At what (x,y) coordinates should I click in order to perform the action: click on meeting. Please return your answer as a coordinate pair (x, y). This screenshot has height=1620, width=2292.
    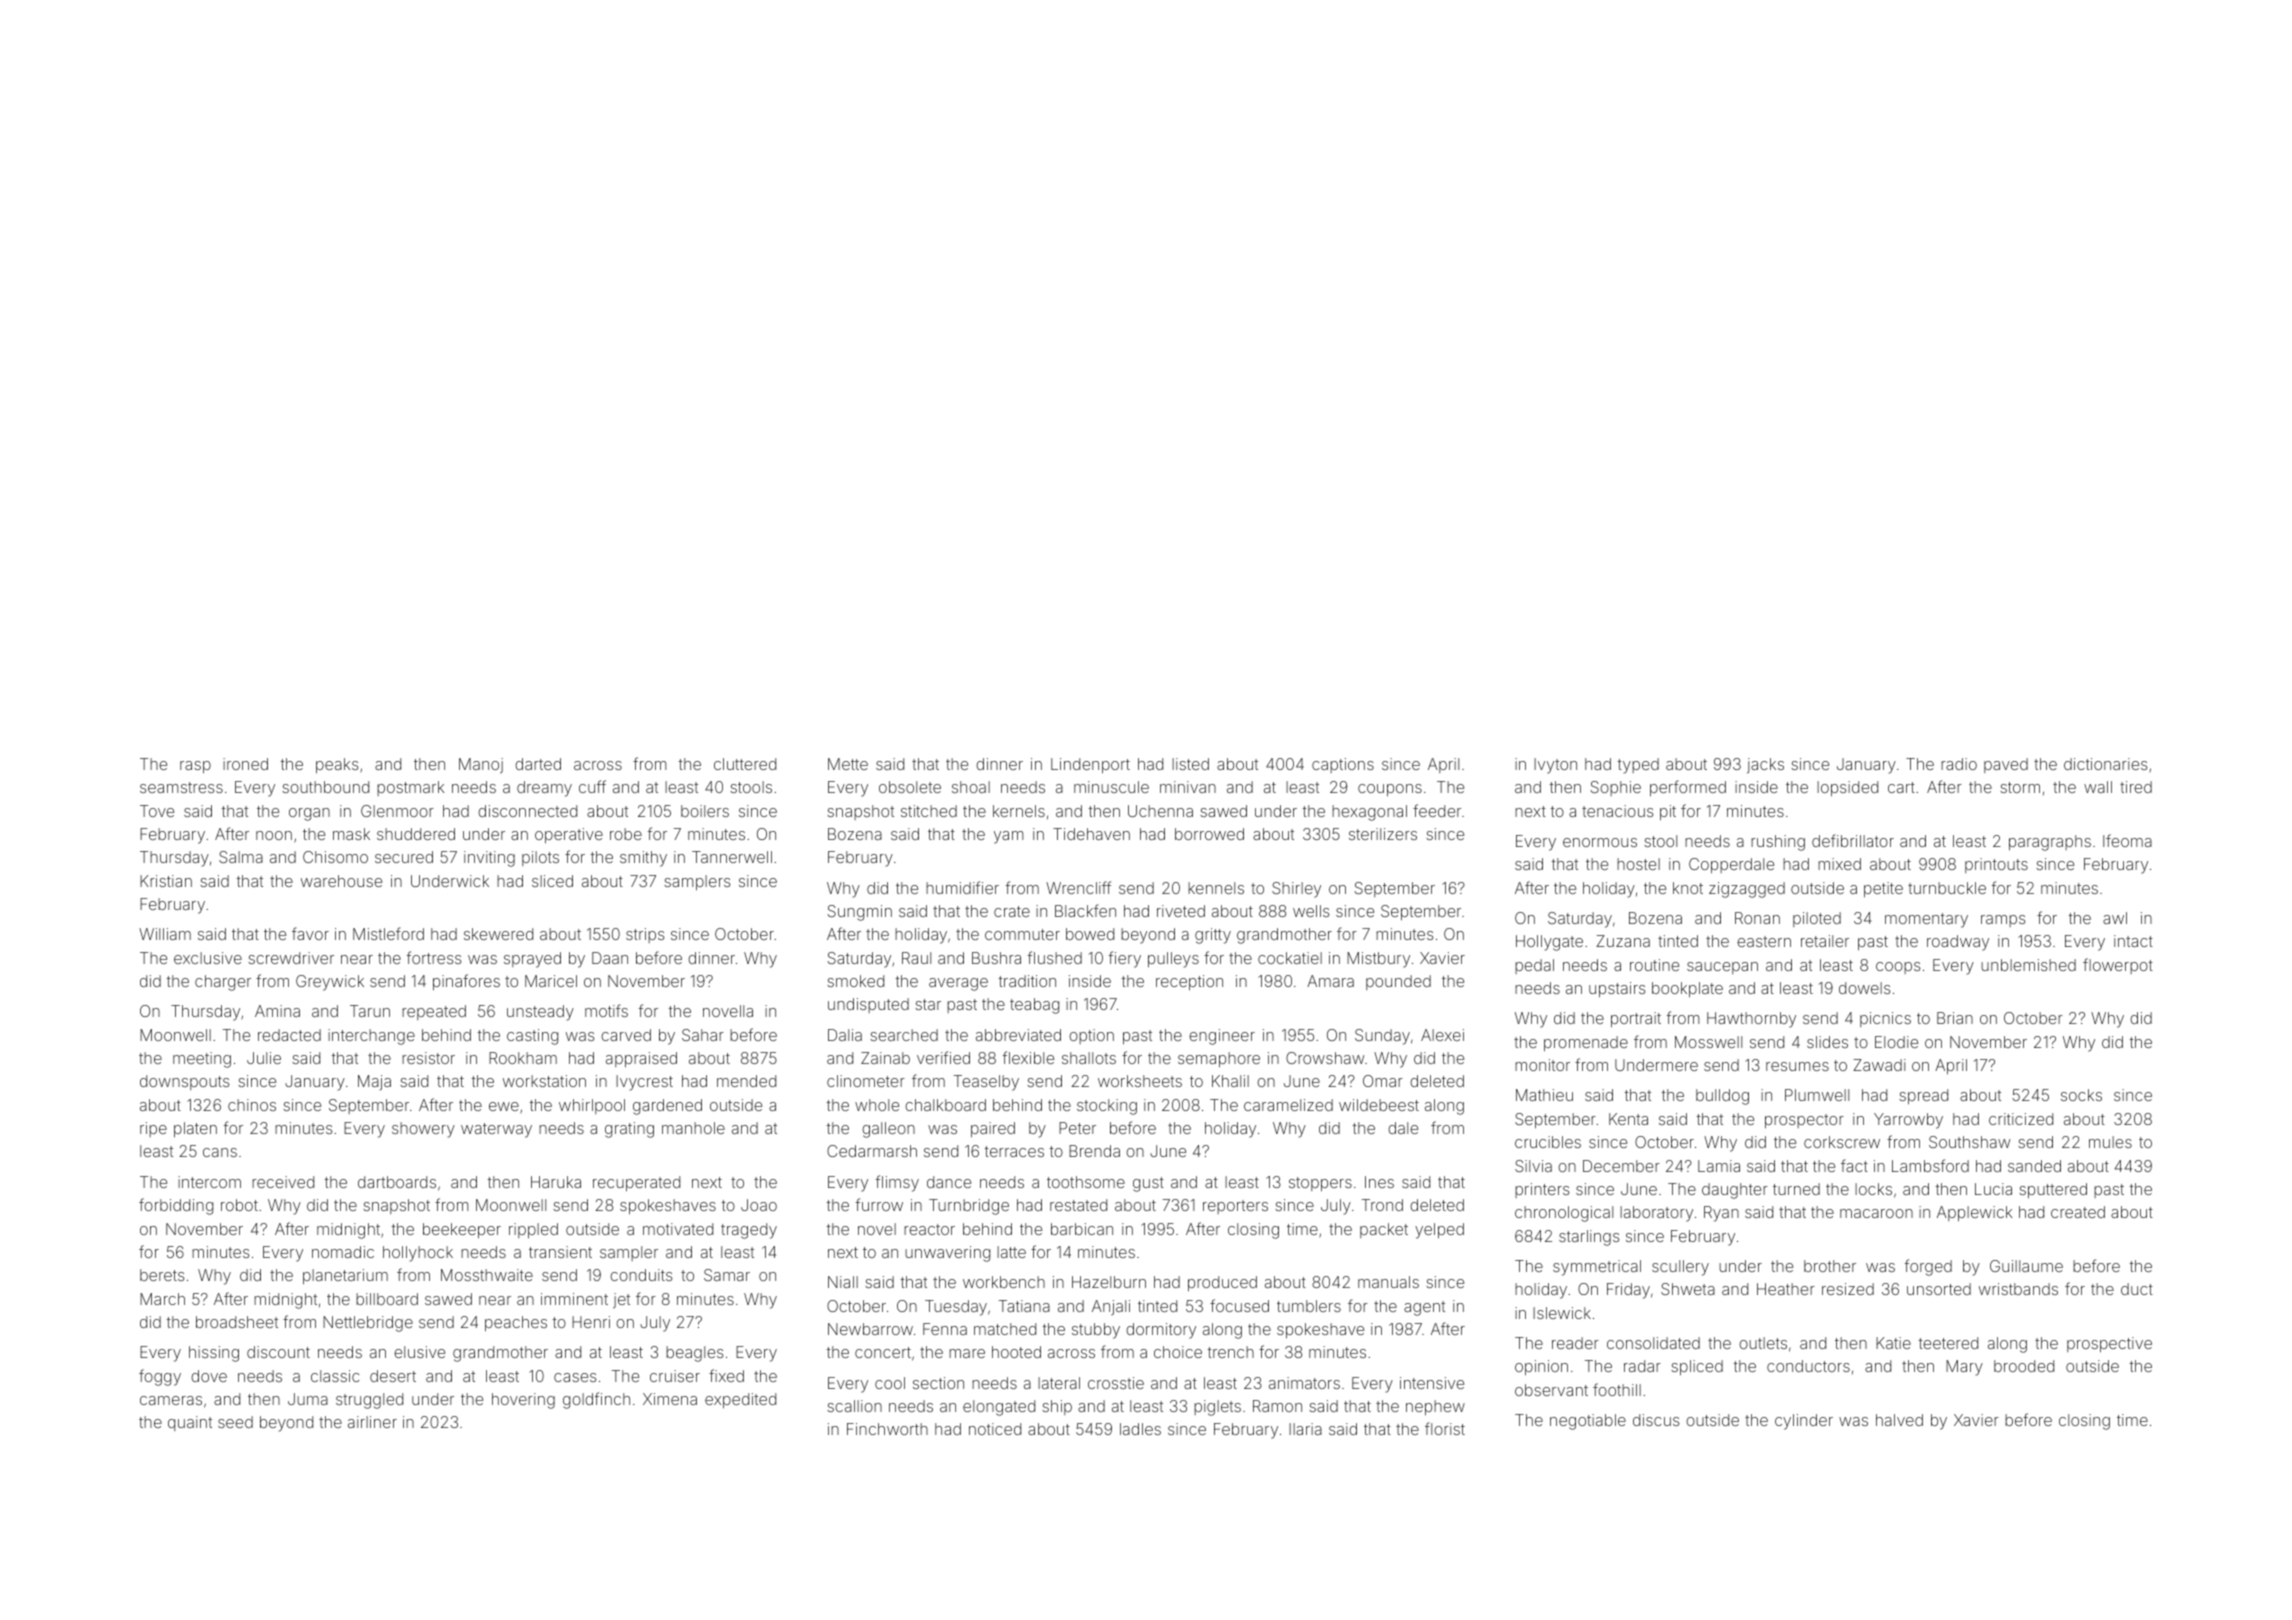
    Looking at the image, I should click on (202, 1060).
